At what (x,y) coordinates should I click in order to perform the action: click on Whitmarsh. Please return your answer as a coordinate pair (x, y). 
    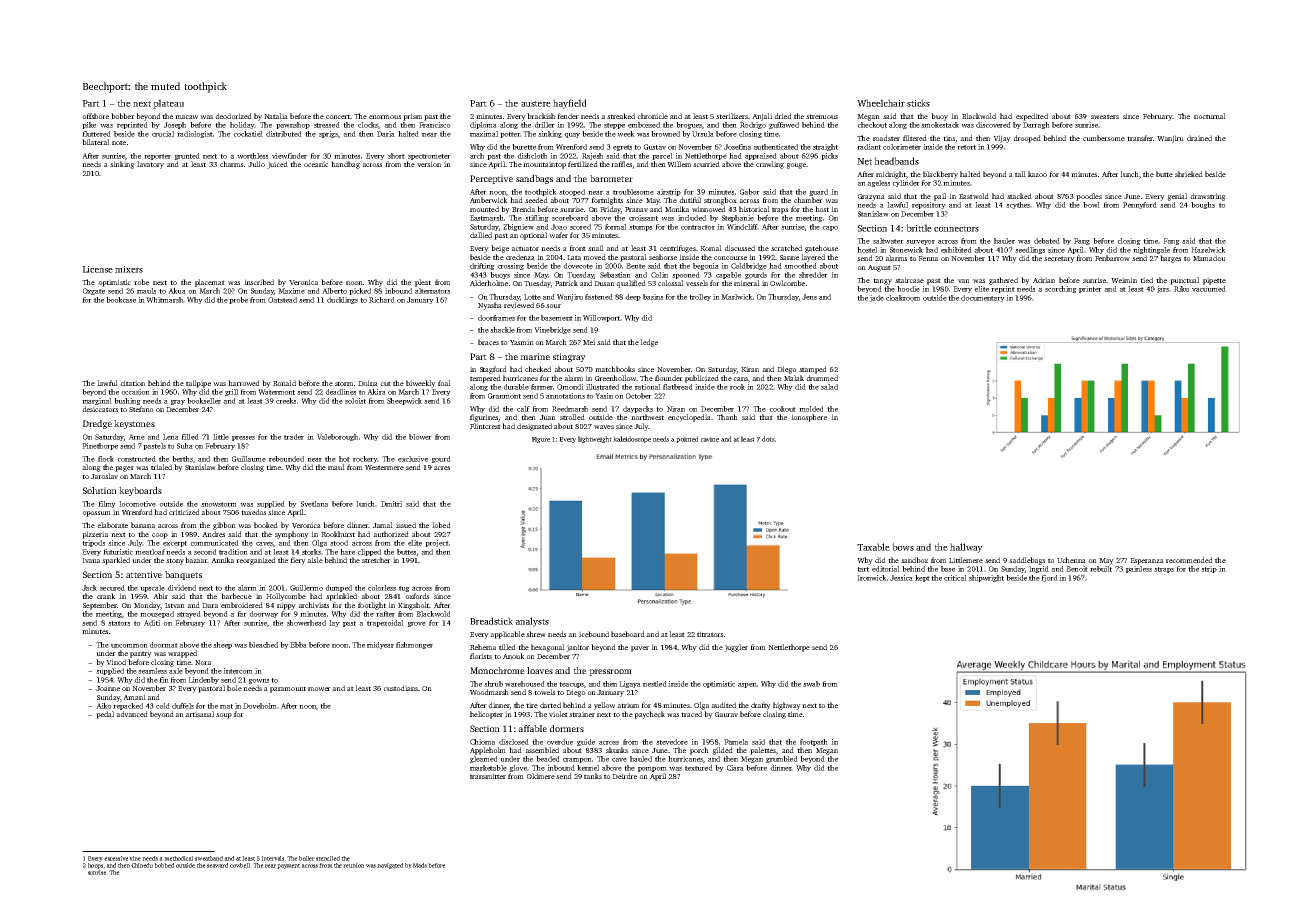
    Looking at the image, I should click on (164, 300).
